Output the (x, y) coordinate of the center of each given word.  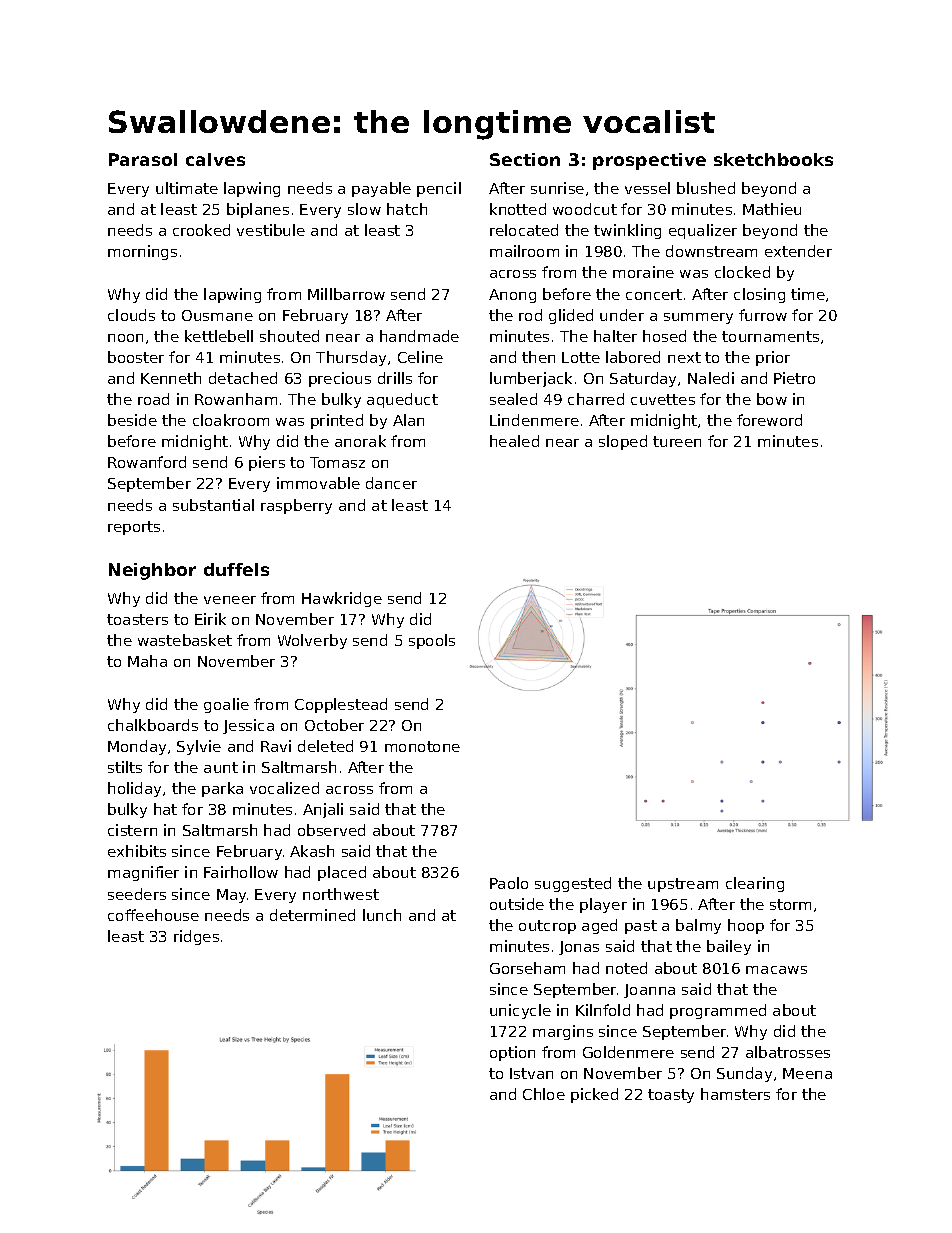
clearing (755, 884)
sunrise (557, 188)
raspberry (296, 506)
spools (432, 641)
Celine (420, 357)
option (512, 1053)
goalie (226, 705)
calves (215, 159)
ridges (196, 937)
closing (759, 295)
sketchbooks (773, 159)
